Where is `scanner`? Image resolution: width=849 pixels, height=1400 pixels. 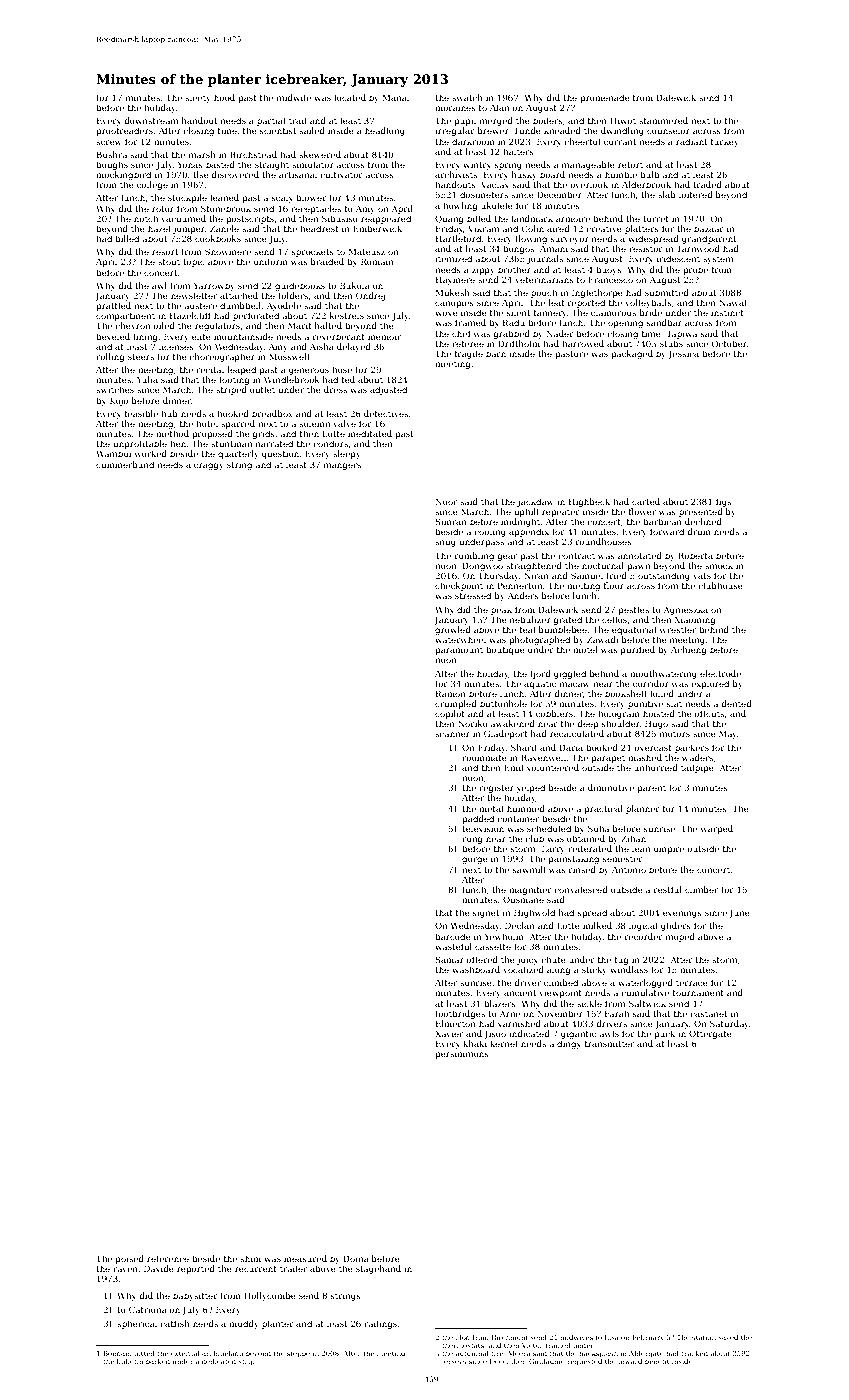 scanner is located at coordinates (452, 734).
